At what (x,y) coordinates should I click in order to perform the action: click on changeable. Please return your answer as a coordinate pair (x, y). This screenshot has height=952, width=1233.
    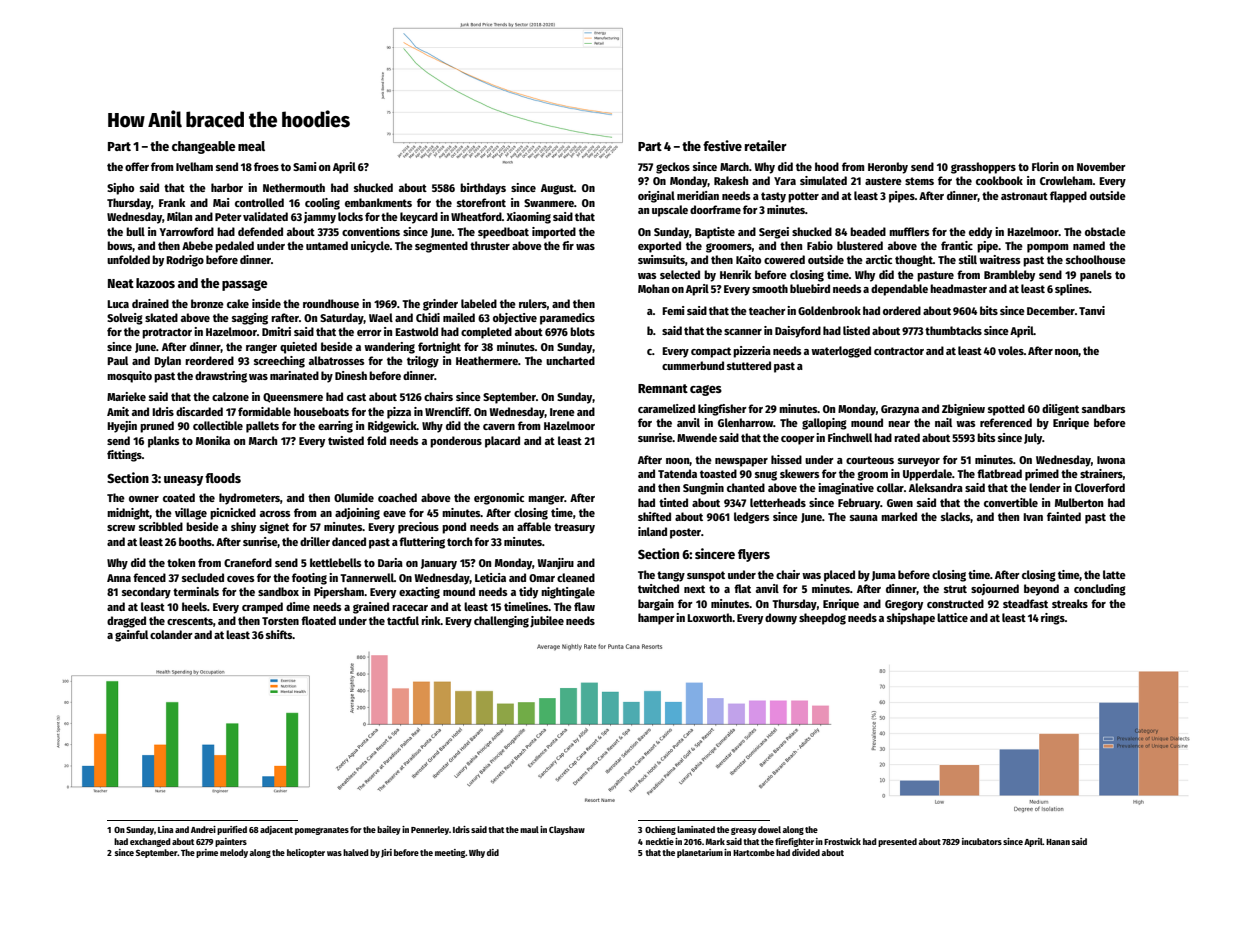
    Looking at the image, I should click on (204, 147).
